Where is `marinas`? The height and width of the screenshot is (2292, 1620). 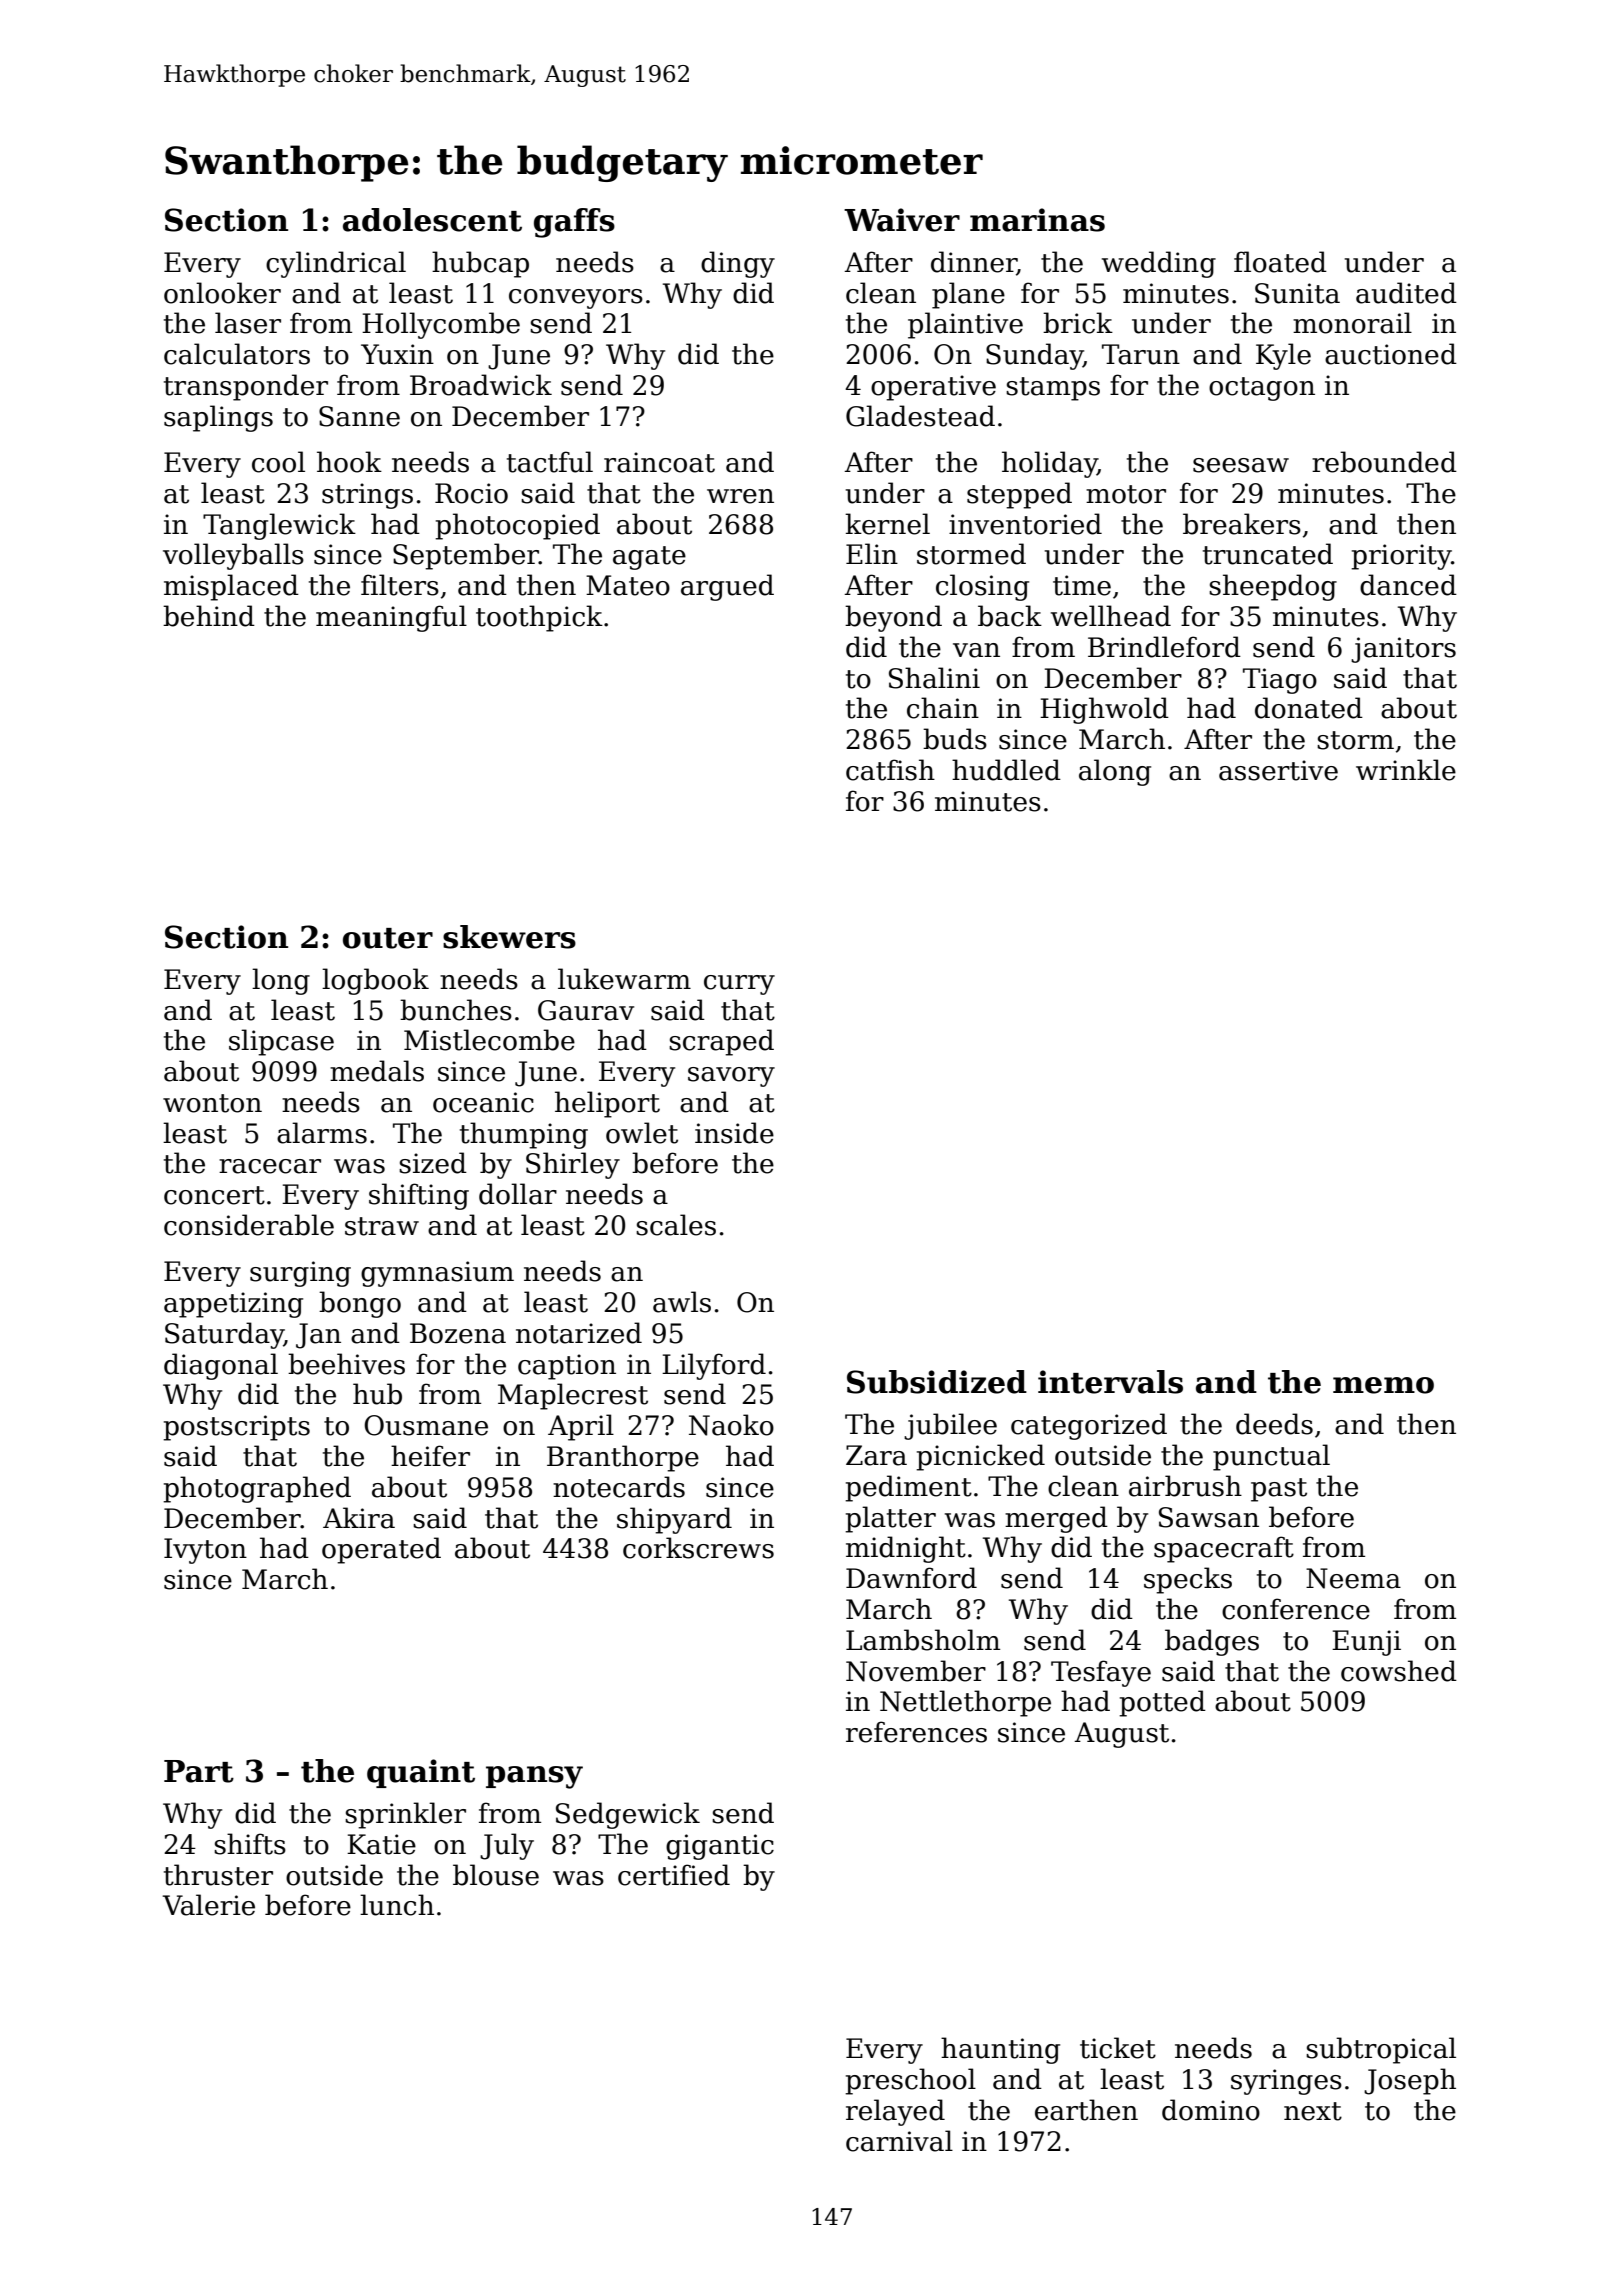 marinas is located at coordinates (1037, 220).
